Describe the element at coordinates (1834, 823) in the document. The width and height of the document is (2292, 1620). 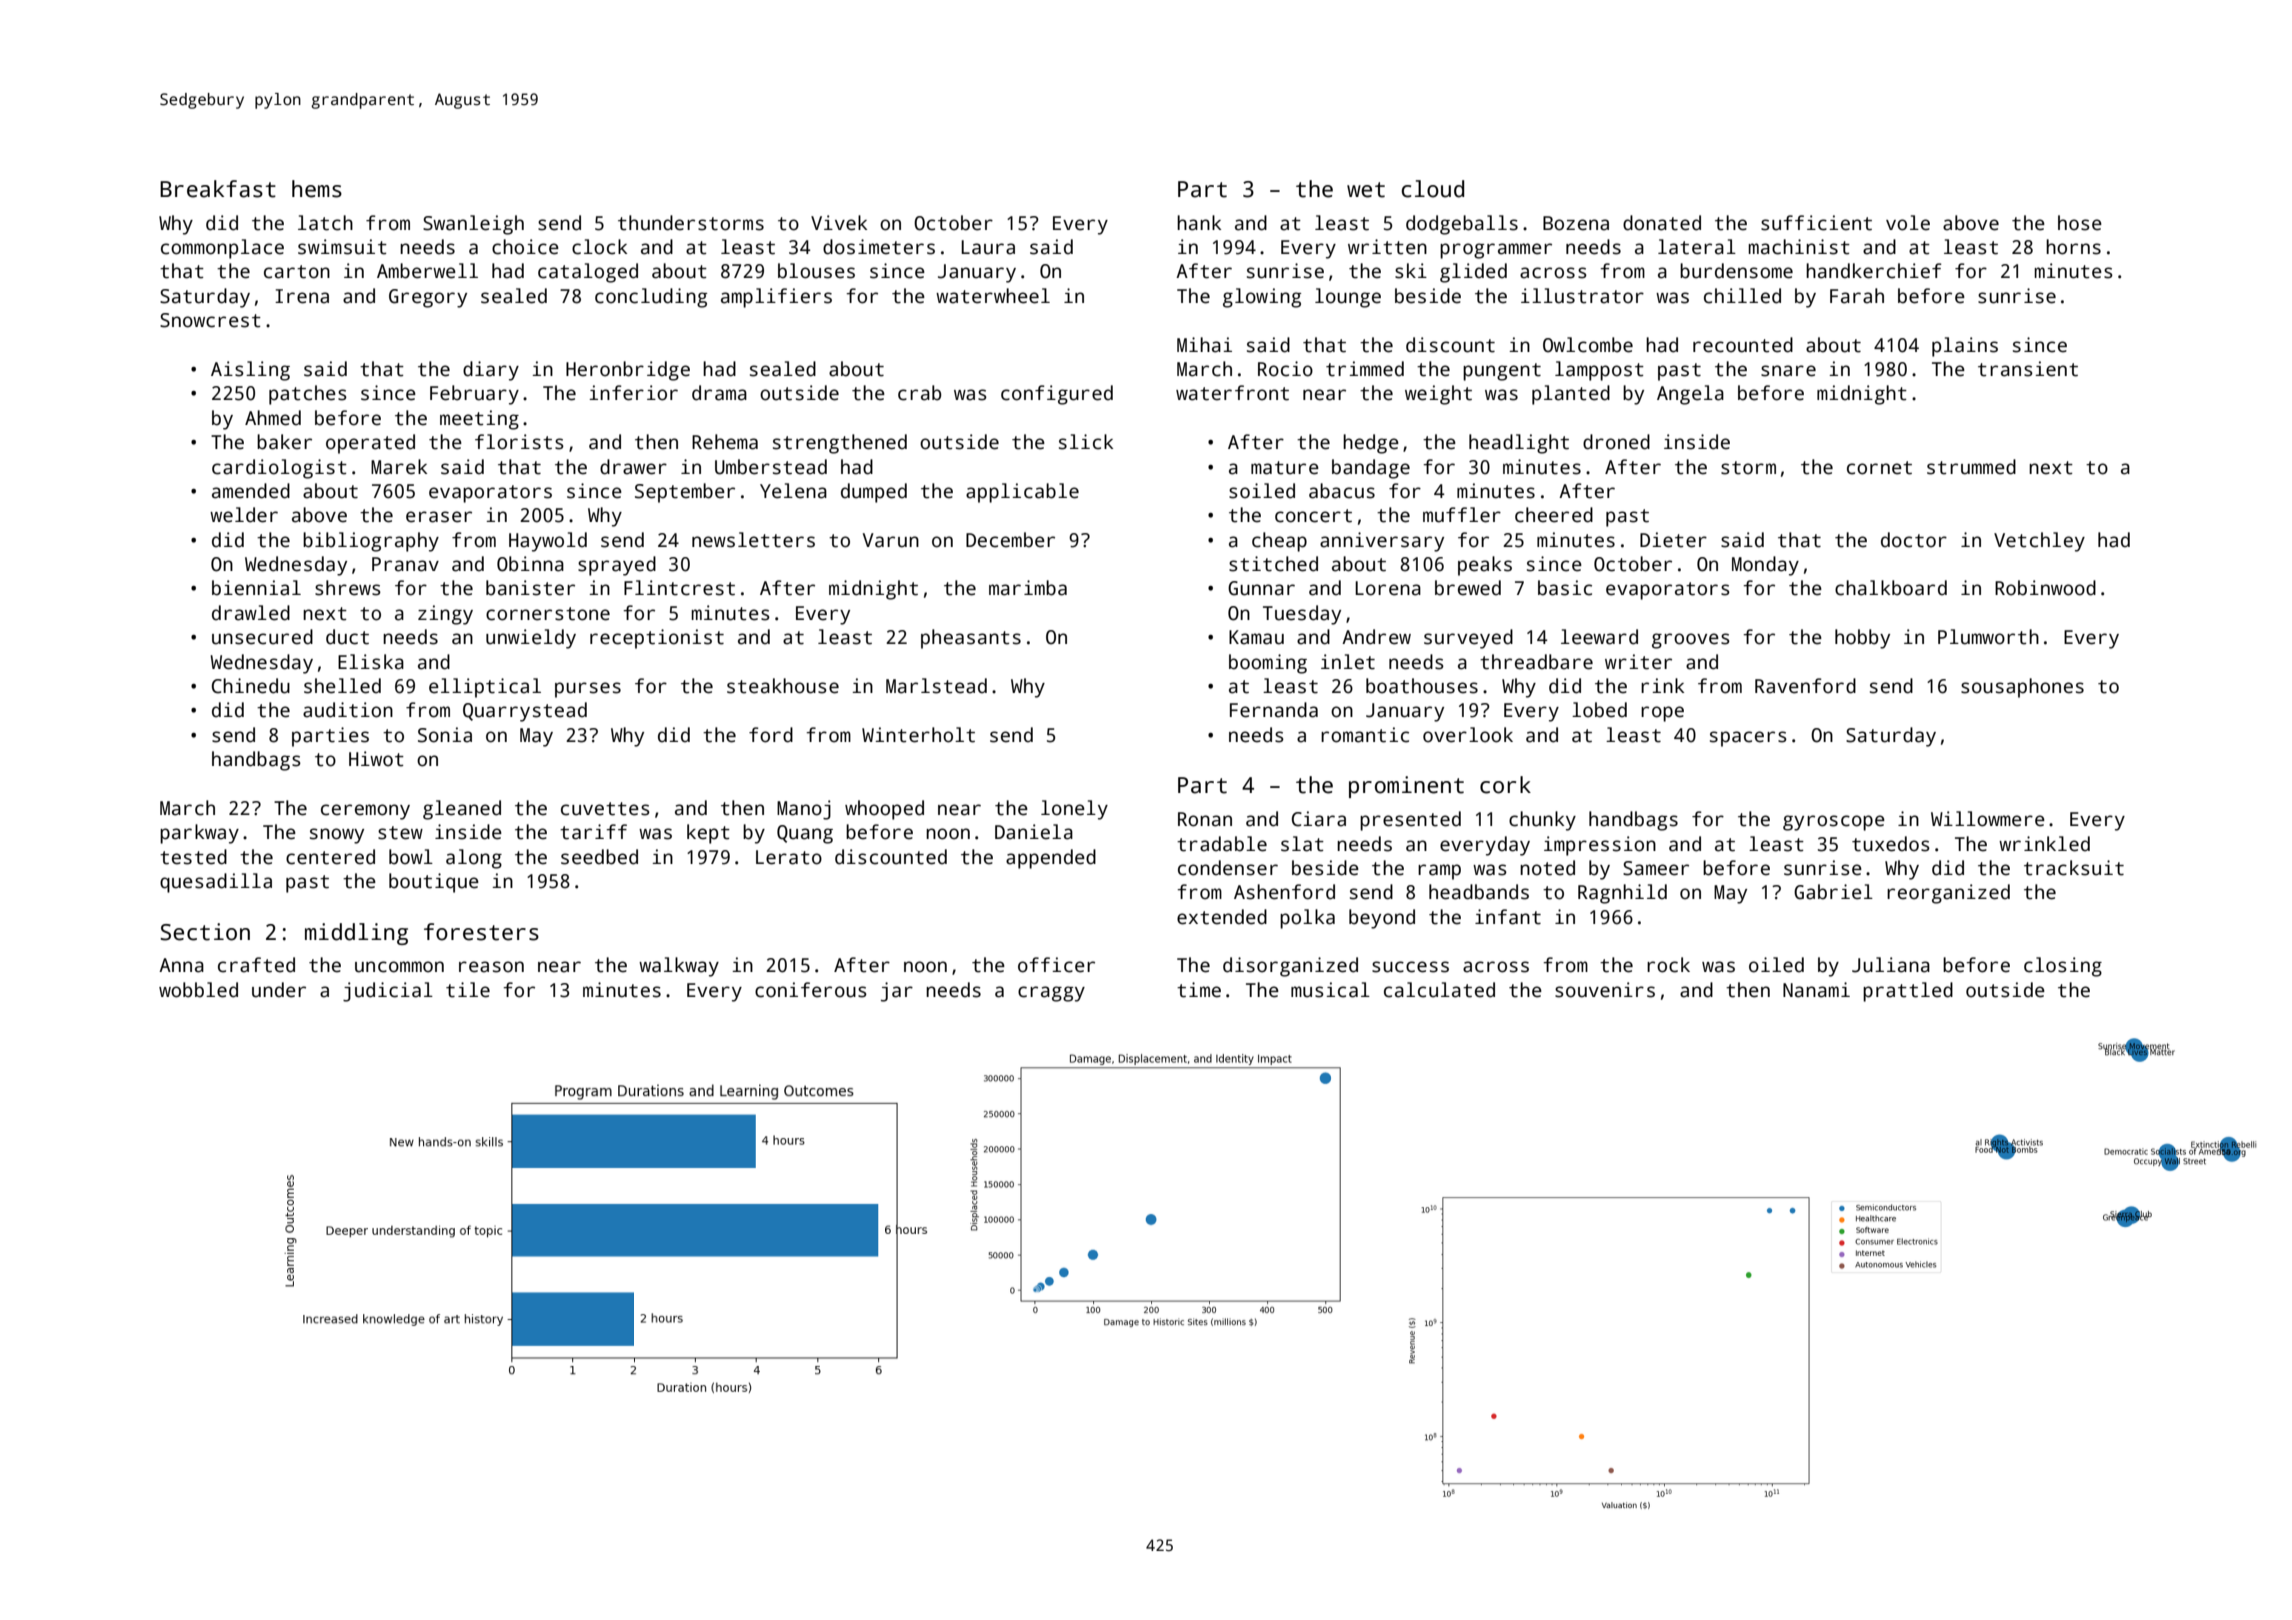
I see `gyroscope` at that location.
